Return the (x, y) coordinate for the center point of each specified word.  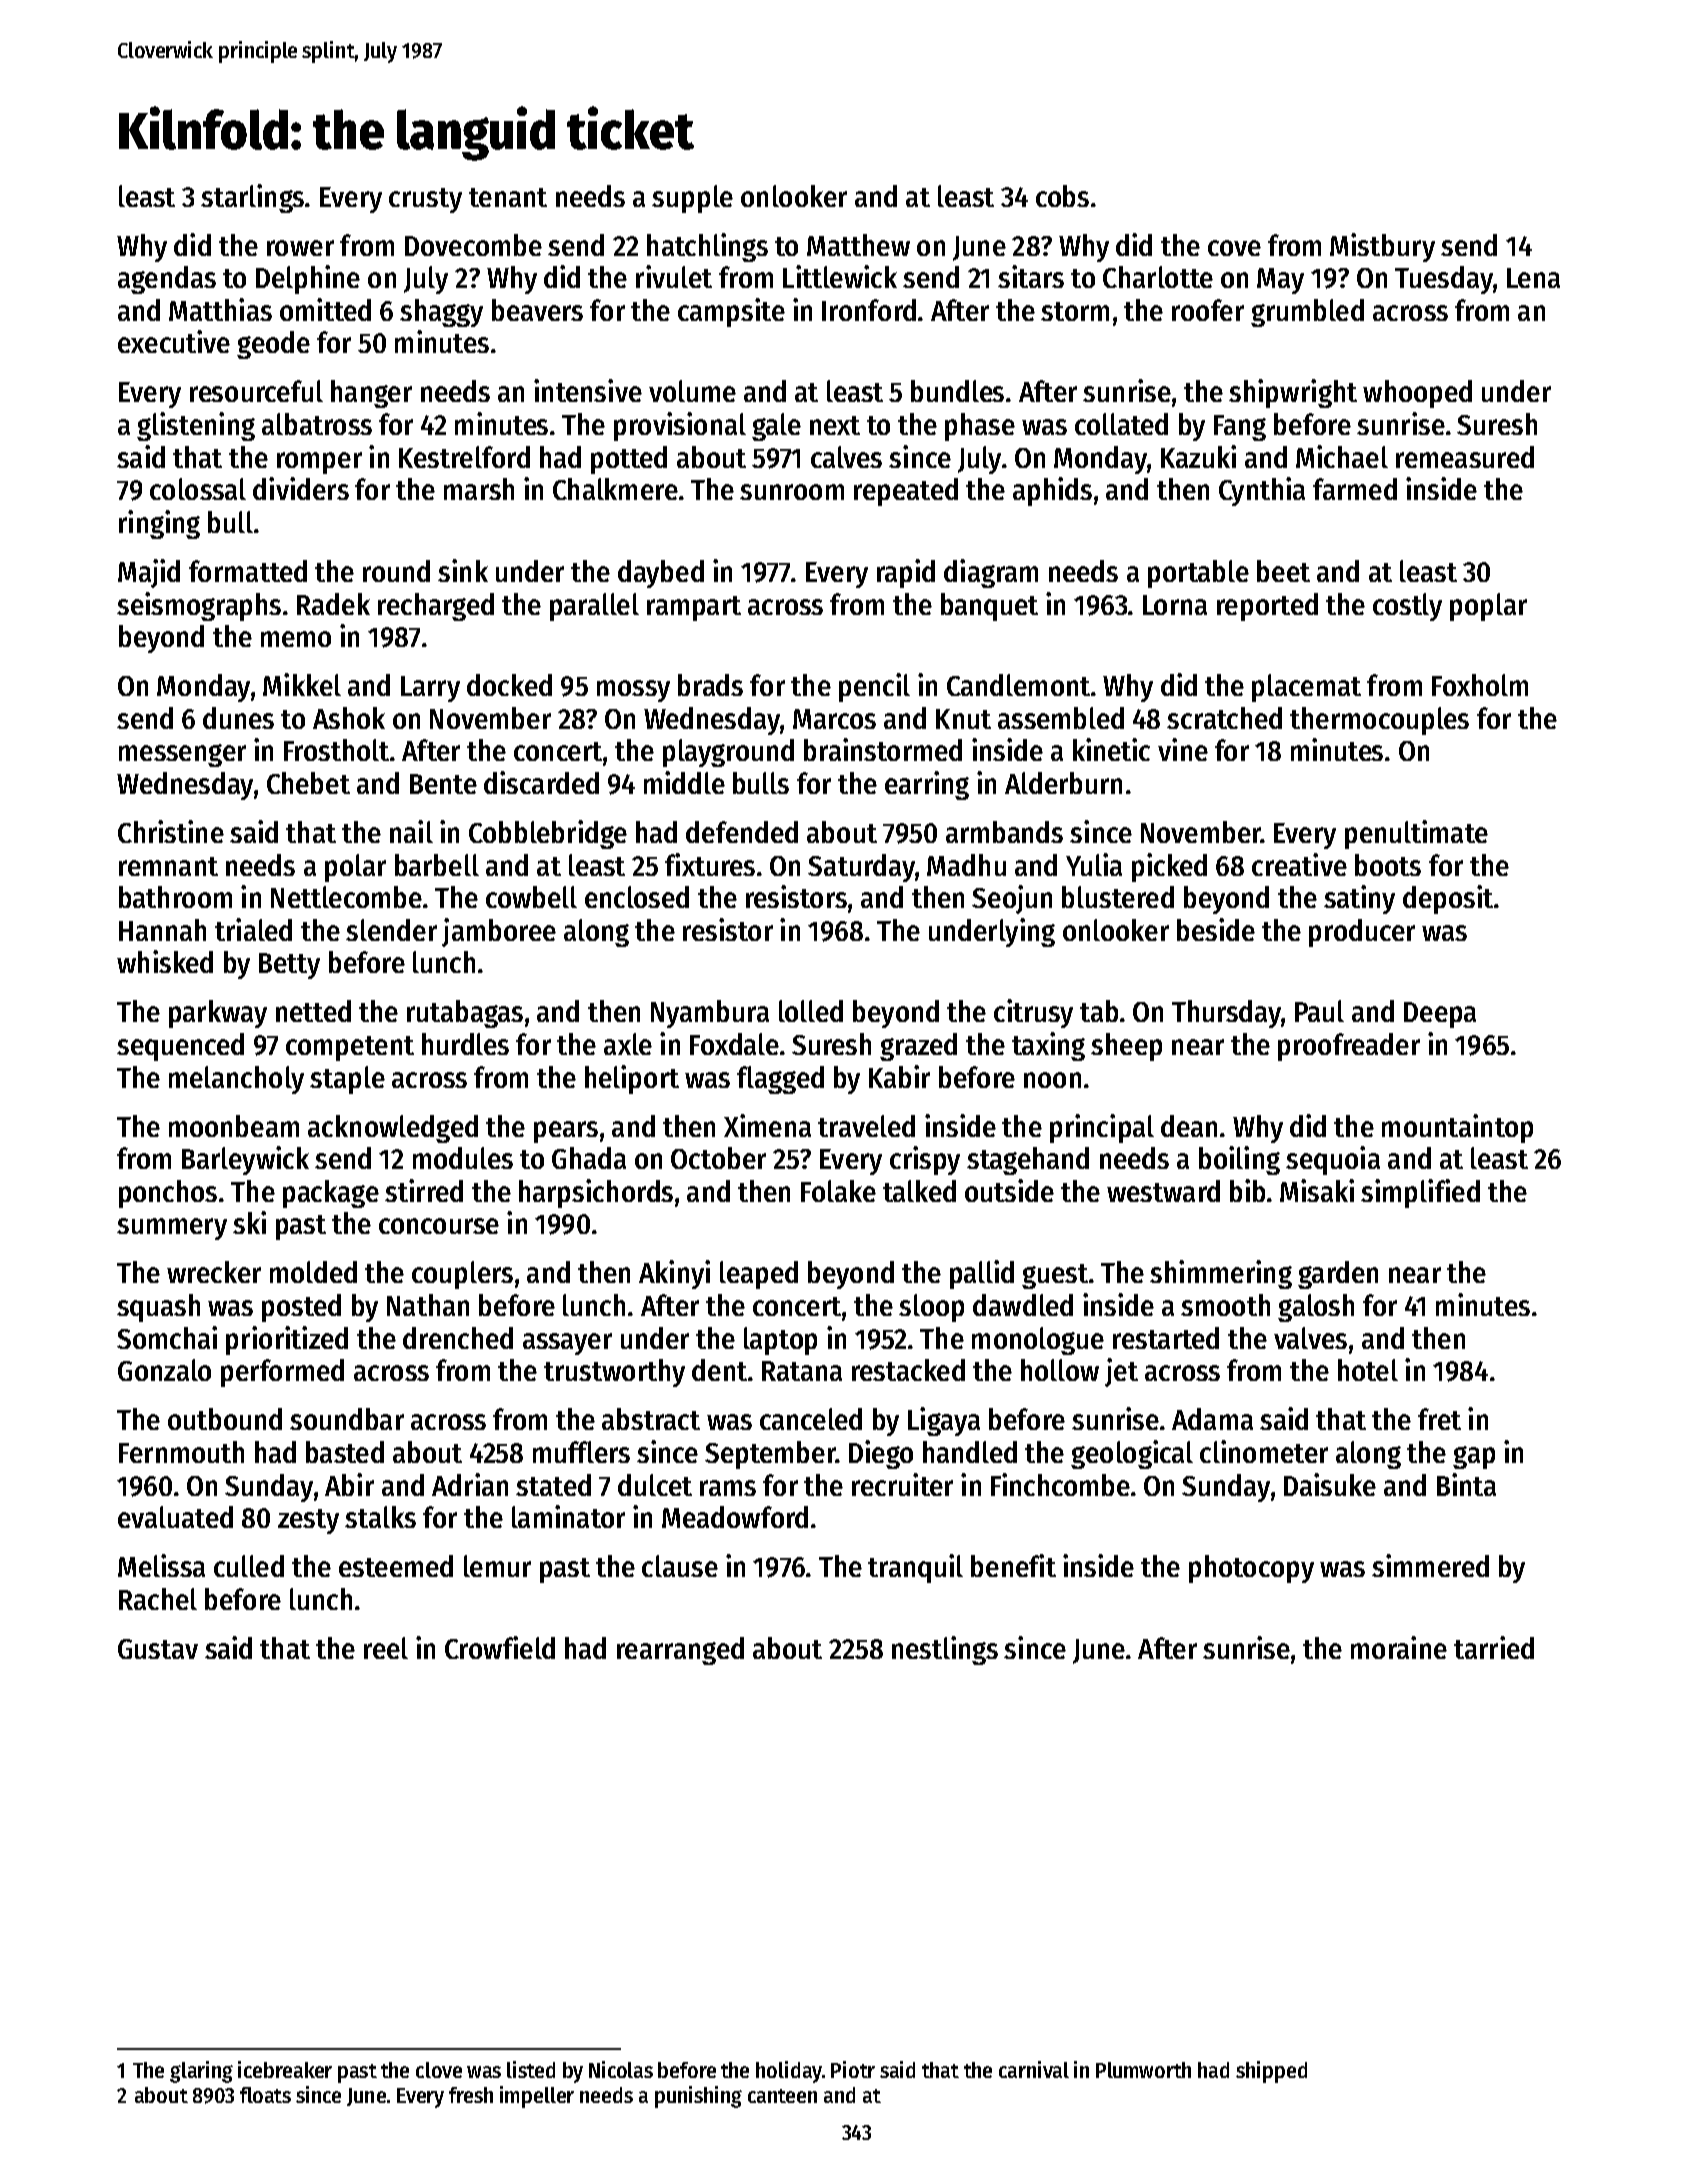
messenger (182, 755)
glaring (201, 2072)
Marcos (834, 719)
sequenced (180, 1047)
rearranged (680, 1651)
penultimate (1416, 834)
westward (1163, 1191)
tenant (508, 197)
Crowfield (500, 1647)
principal (1102, 1128)
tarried (1494, 1647)
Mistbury (1382, 247)
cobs (1062, 196)
